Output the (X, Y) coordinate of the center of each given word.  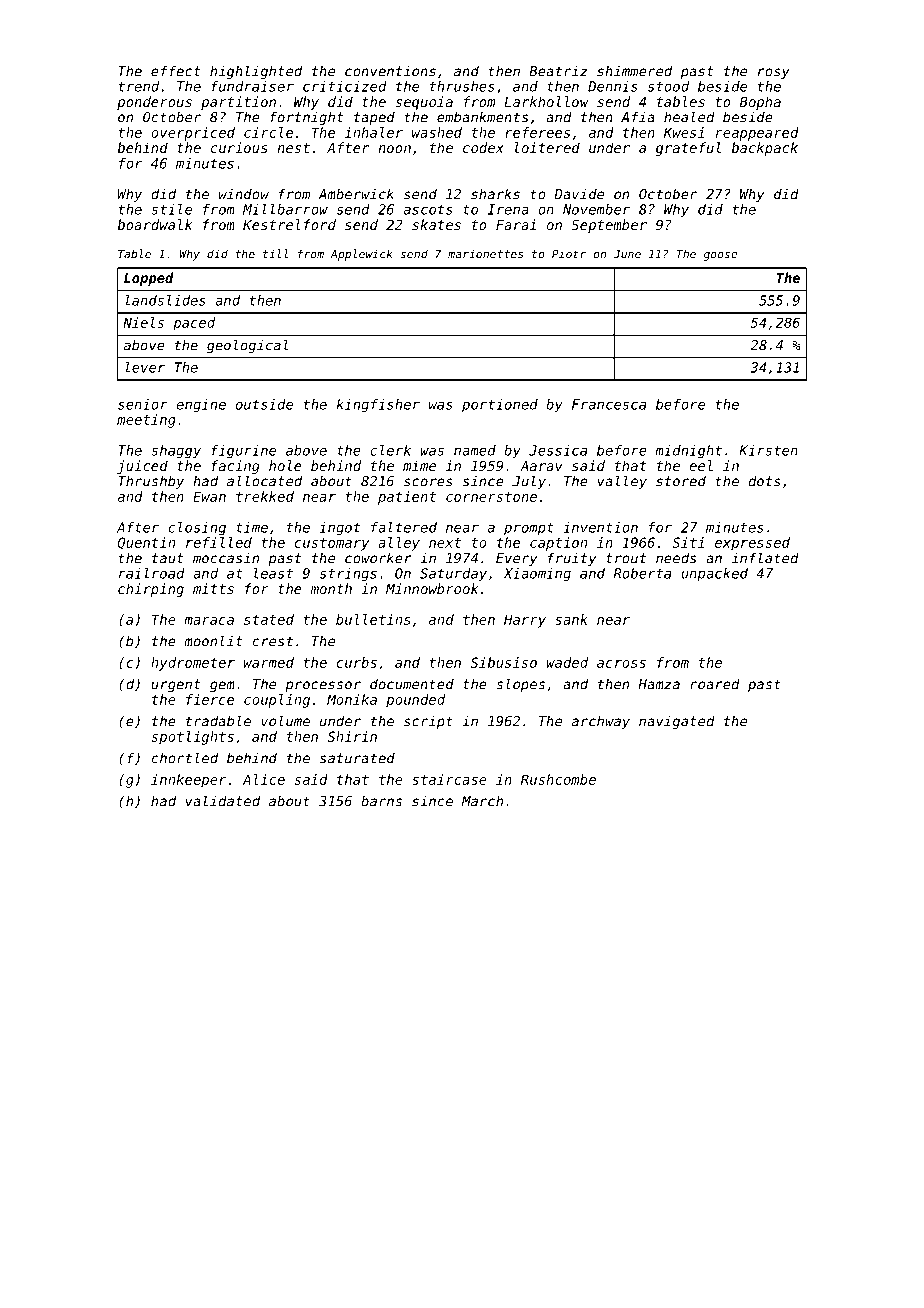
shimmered (634, 71)
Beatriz (558, 71)
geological (247, 346)
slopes (520, 685)
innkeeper (188, 781)
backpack (765, 149)
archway (601, 722)
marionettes (485, 254)
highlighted (256, 72)
